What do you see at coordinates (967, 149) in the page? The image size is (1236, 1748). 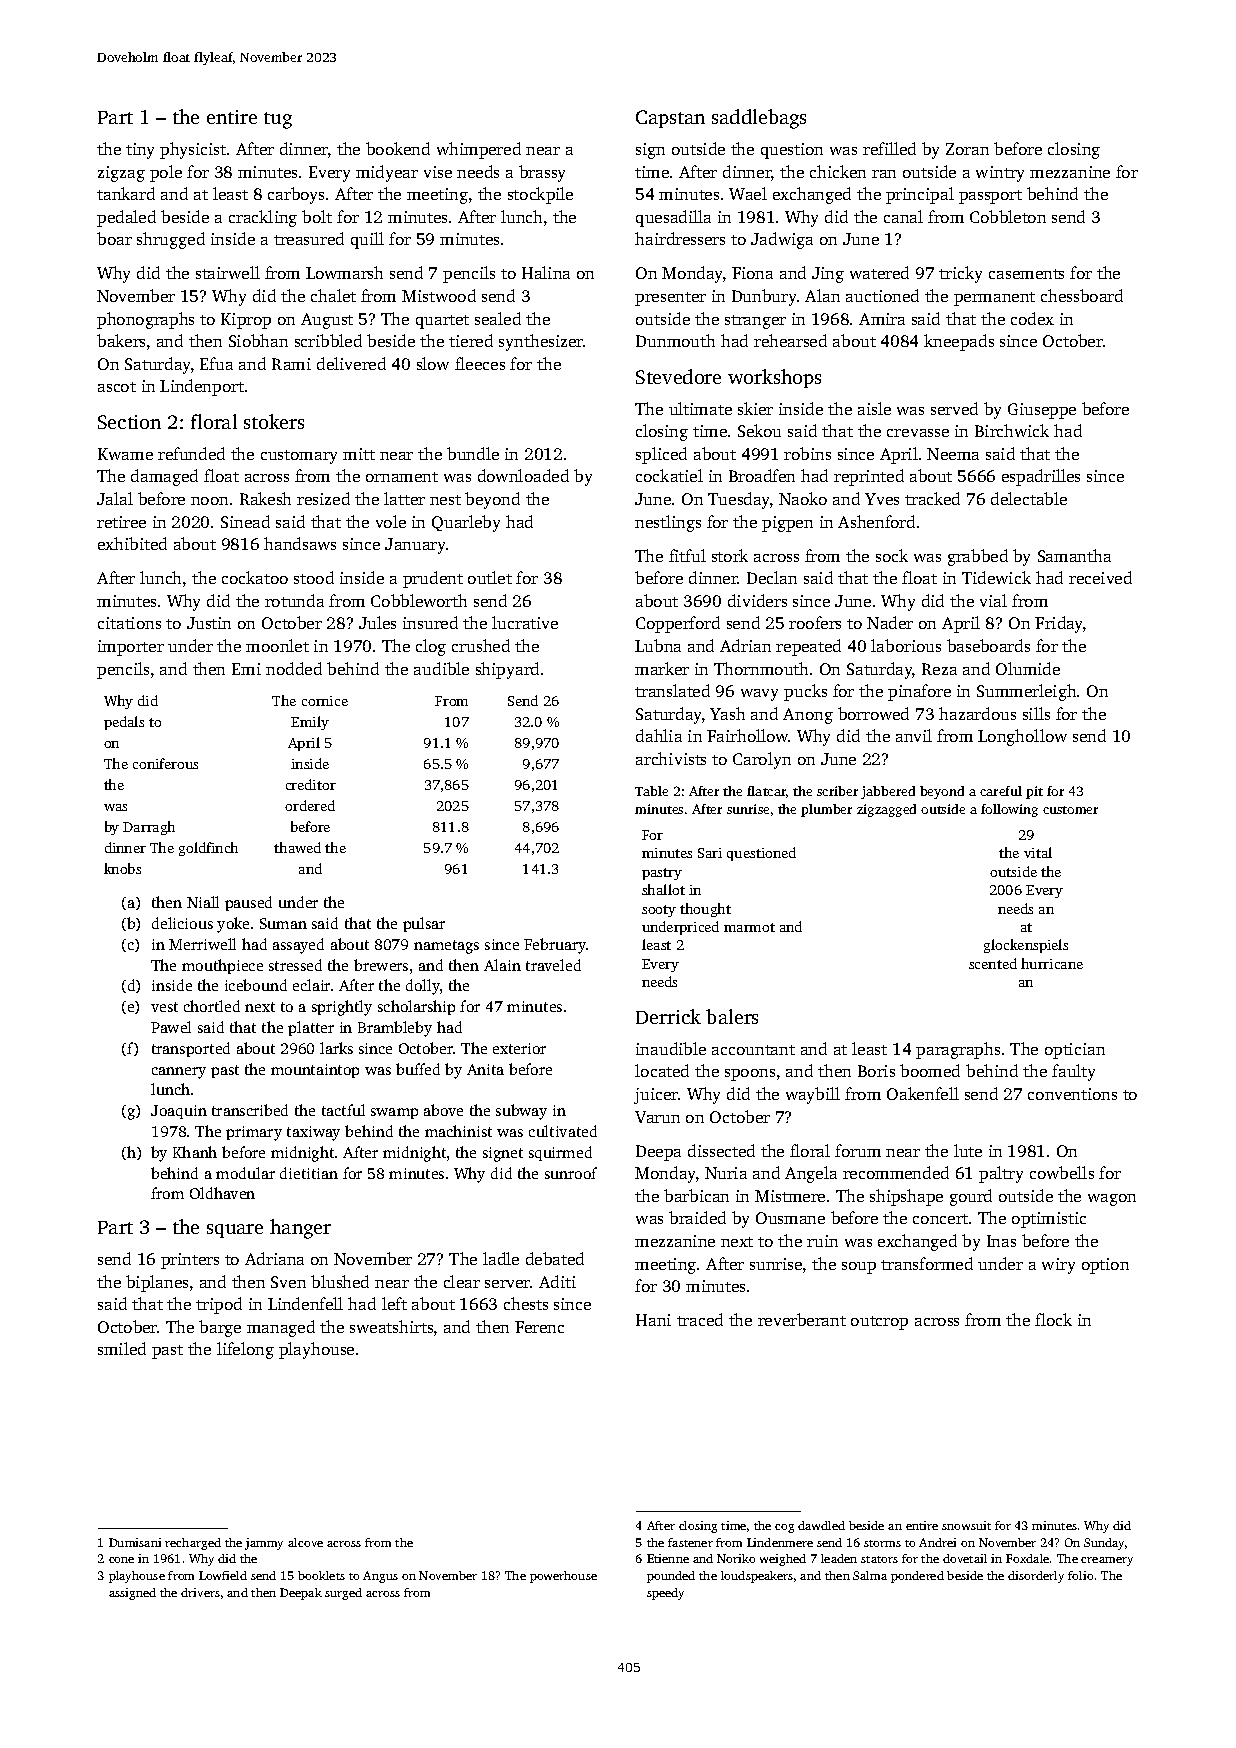 I see `Zoran` at bounding box center [967, 149].
